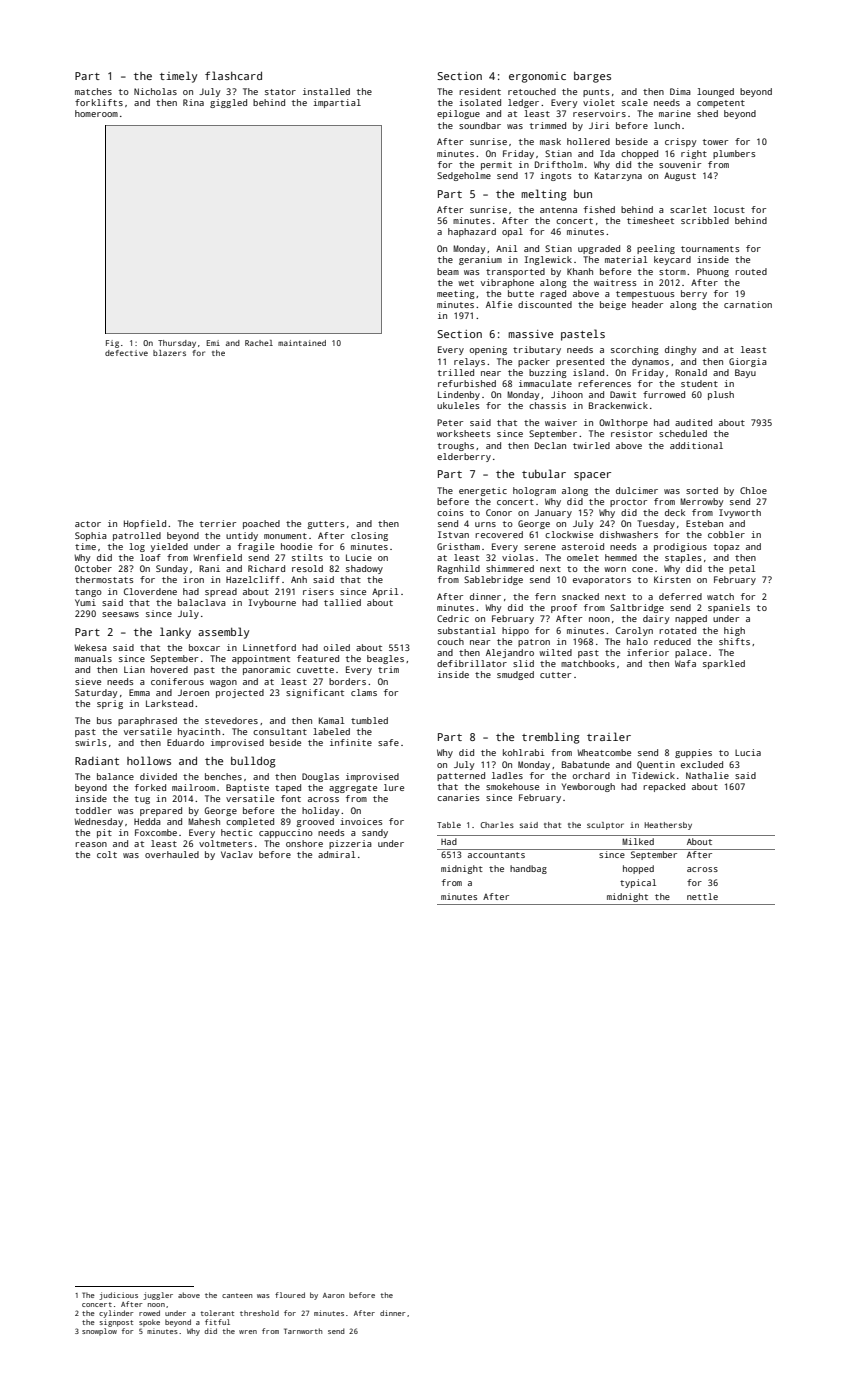 This screenshot has height=1400, width=849. I want to click on Sedgeholme, so click(464, 176).
